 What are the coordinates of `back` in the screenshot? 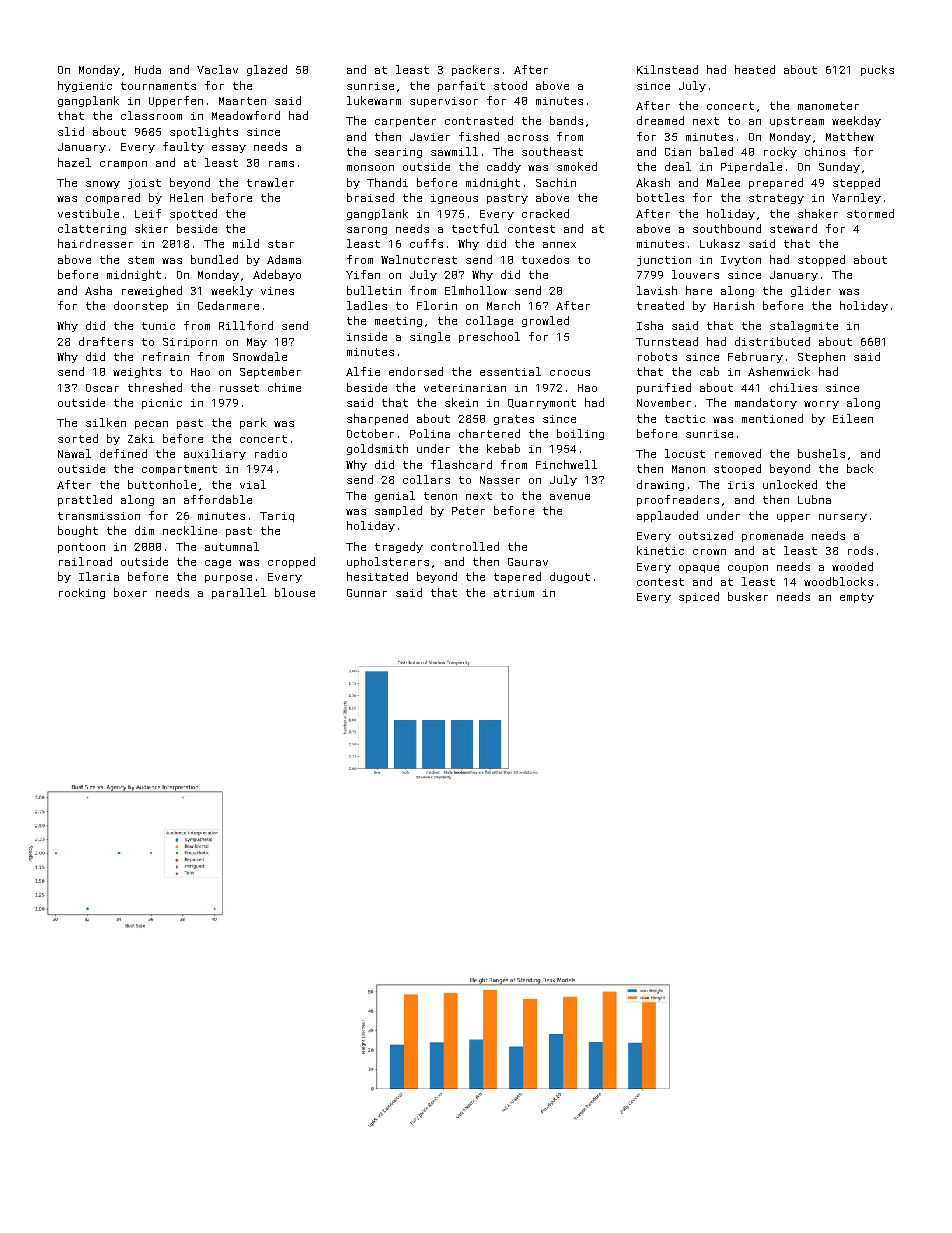 It's located at (860, 468).
